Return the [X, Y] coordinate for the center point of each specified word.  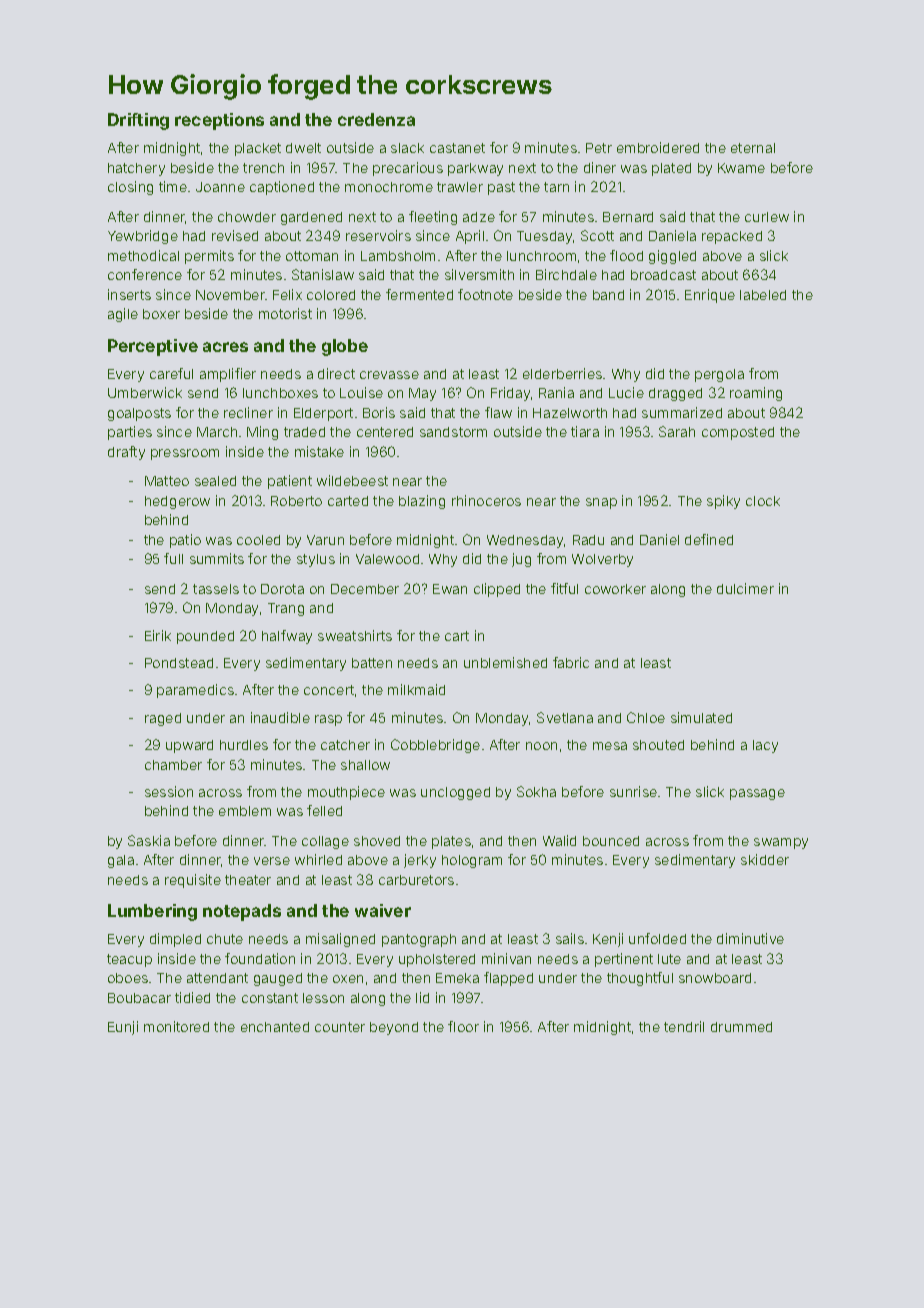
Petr [599, 148]
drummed [741, 1027]
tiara [585, 431]
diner [600, 167]
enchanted [275, 1027]
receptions [219, 121]
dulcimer [745, 588]
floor [463, 1026]
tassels [216, 589]
